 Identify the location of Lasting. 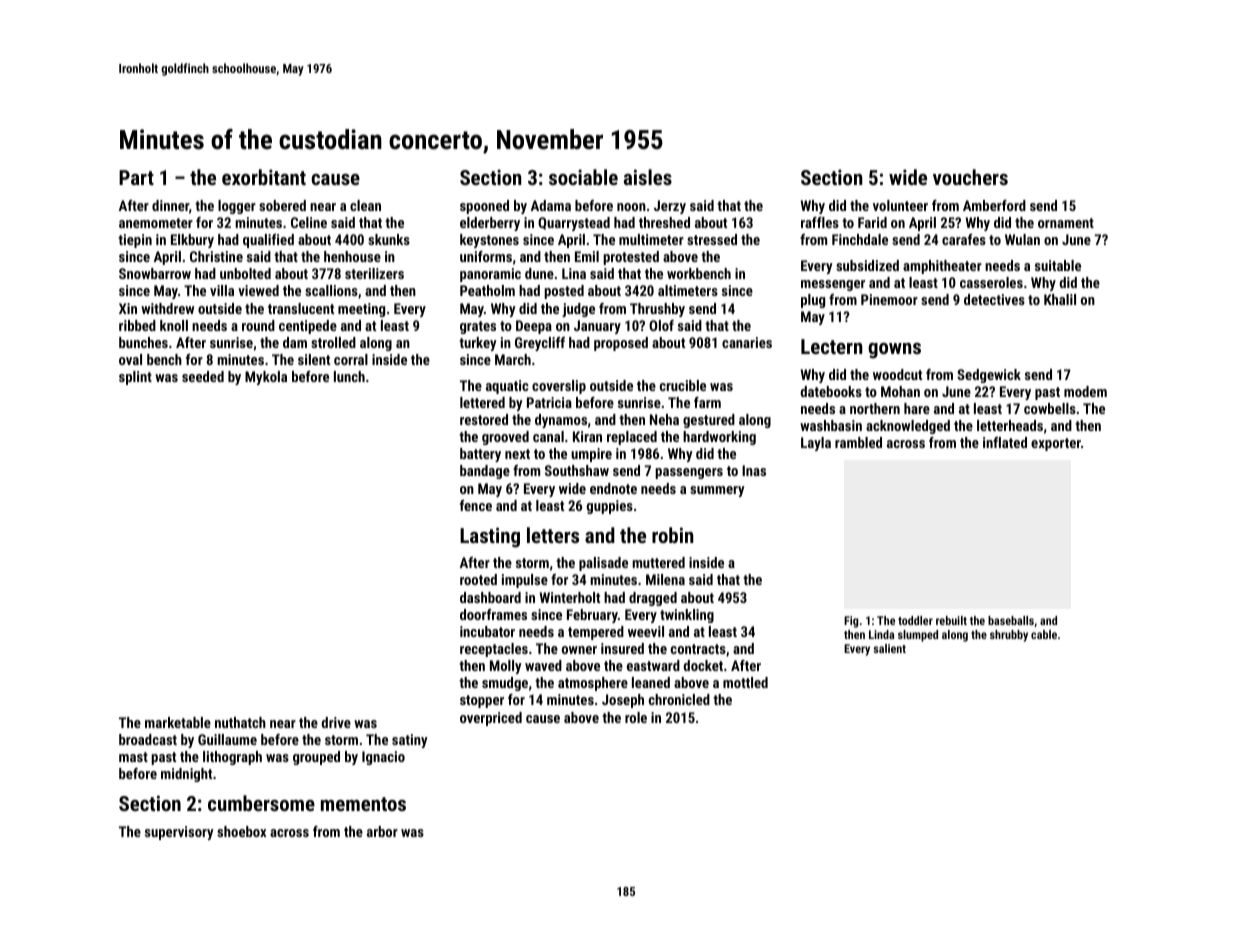
(490, 537).
